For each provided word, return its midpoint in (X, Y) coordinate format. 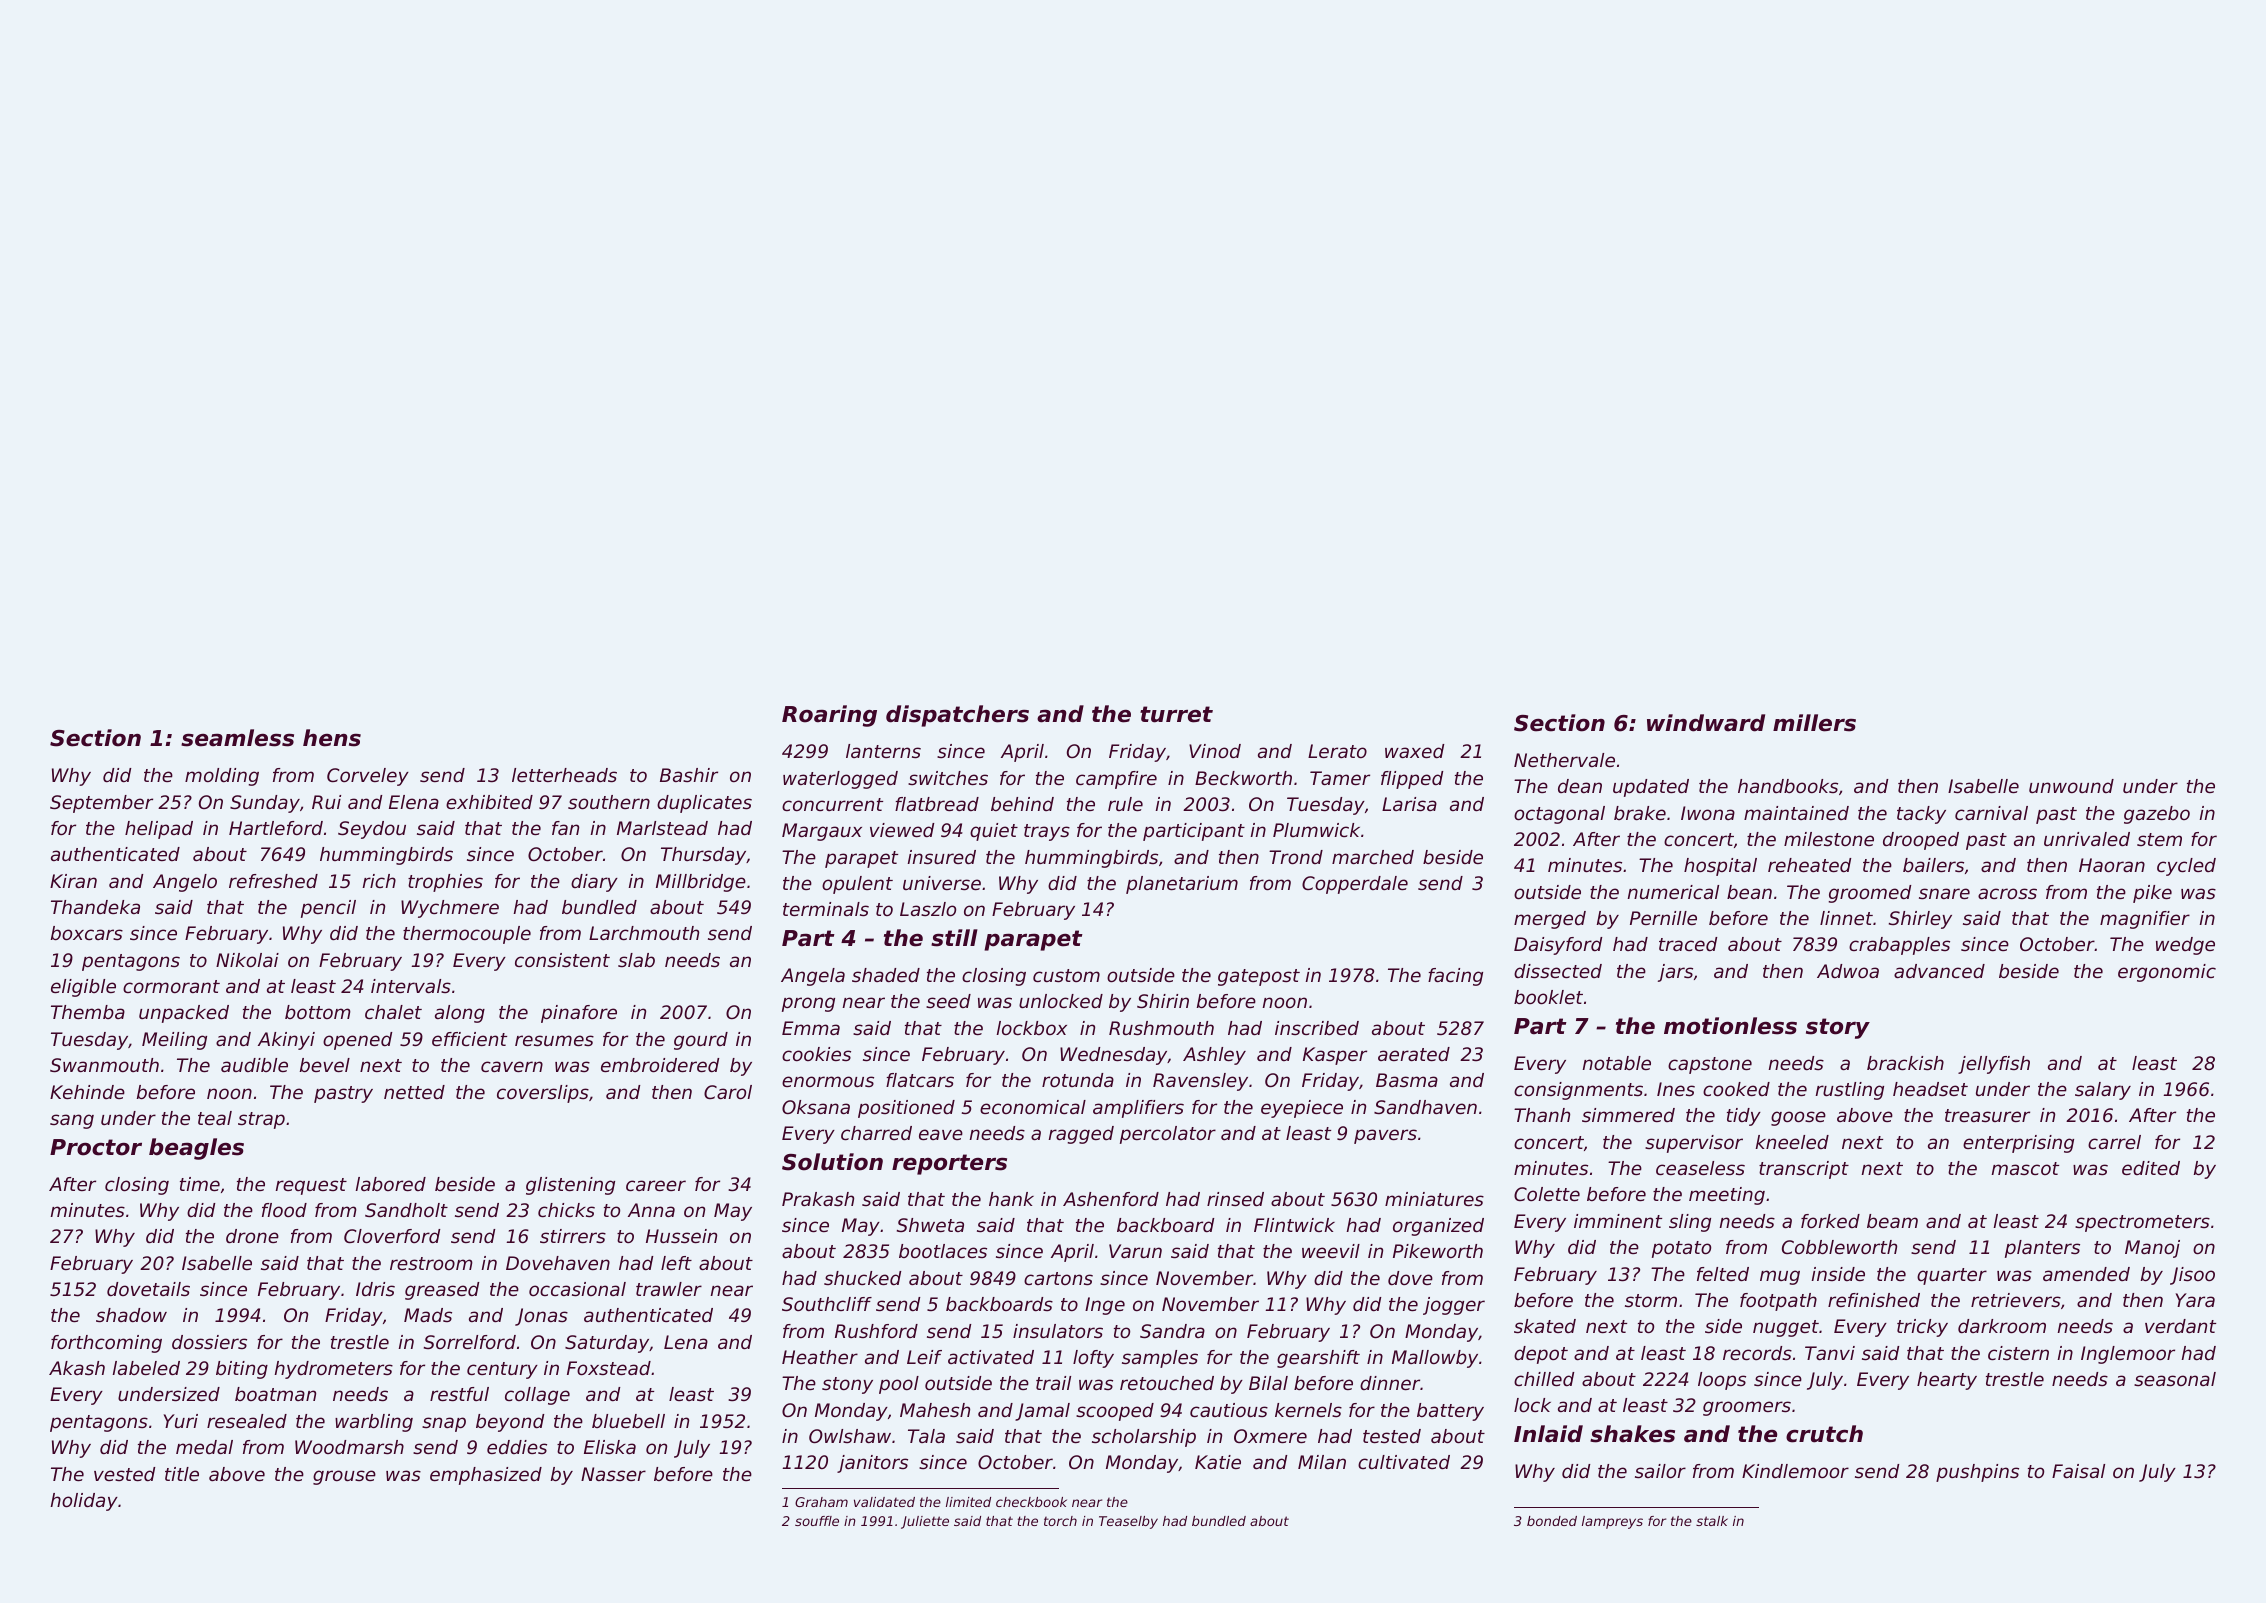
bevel (325, 1065)
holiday (84, 1502)
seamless (237, 738)
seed (948, 1001)
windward (1706, 723)
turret (1176, 714)
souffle (817, 1521)
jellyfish (1994, 1065)
